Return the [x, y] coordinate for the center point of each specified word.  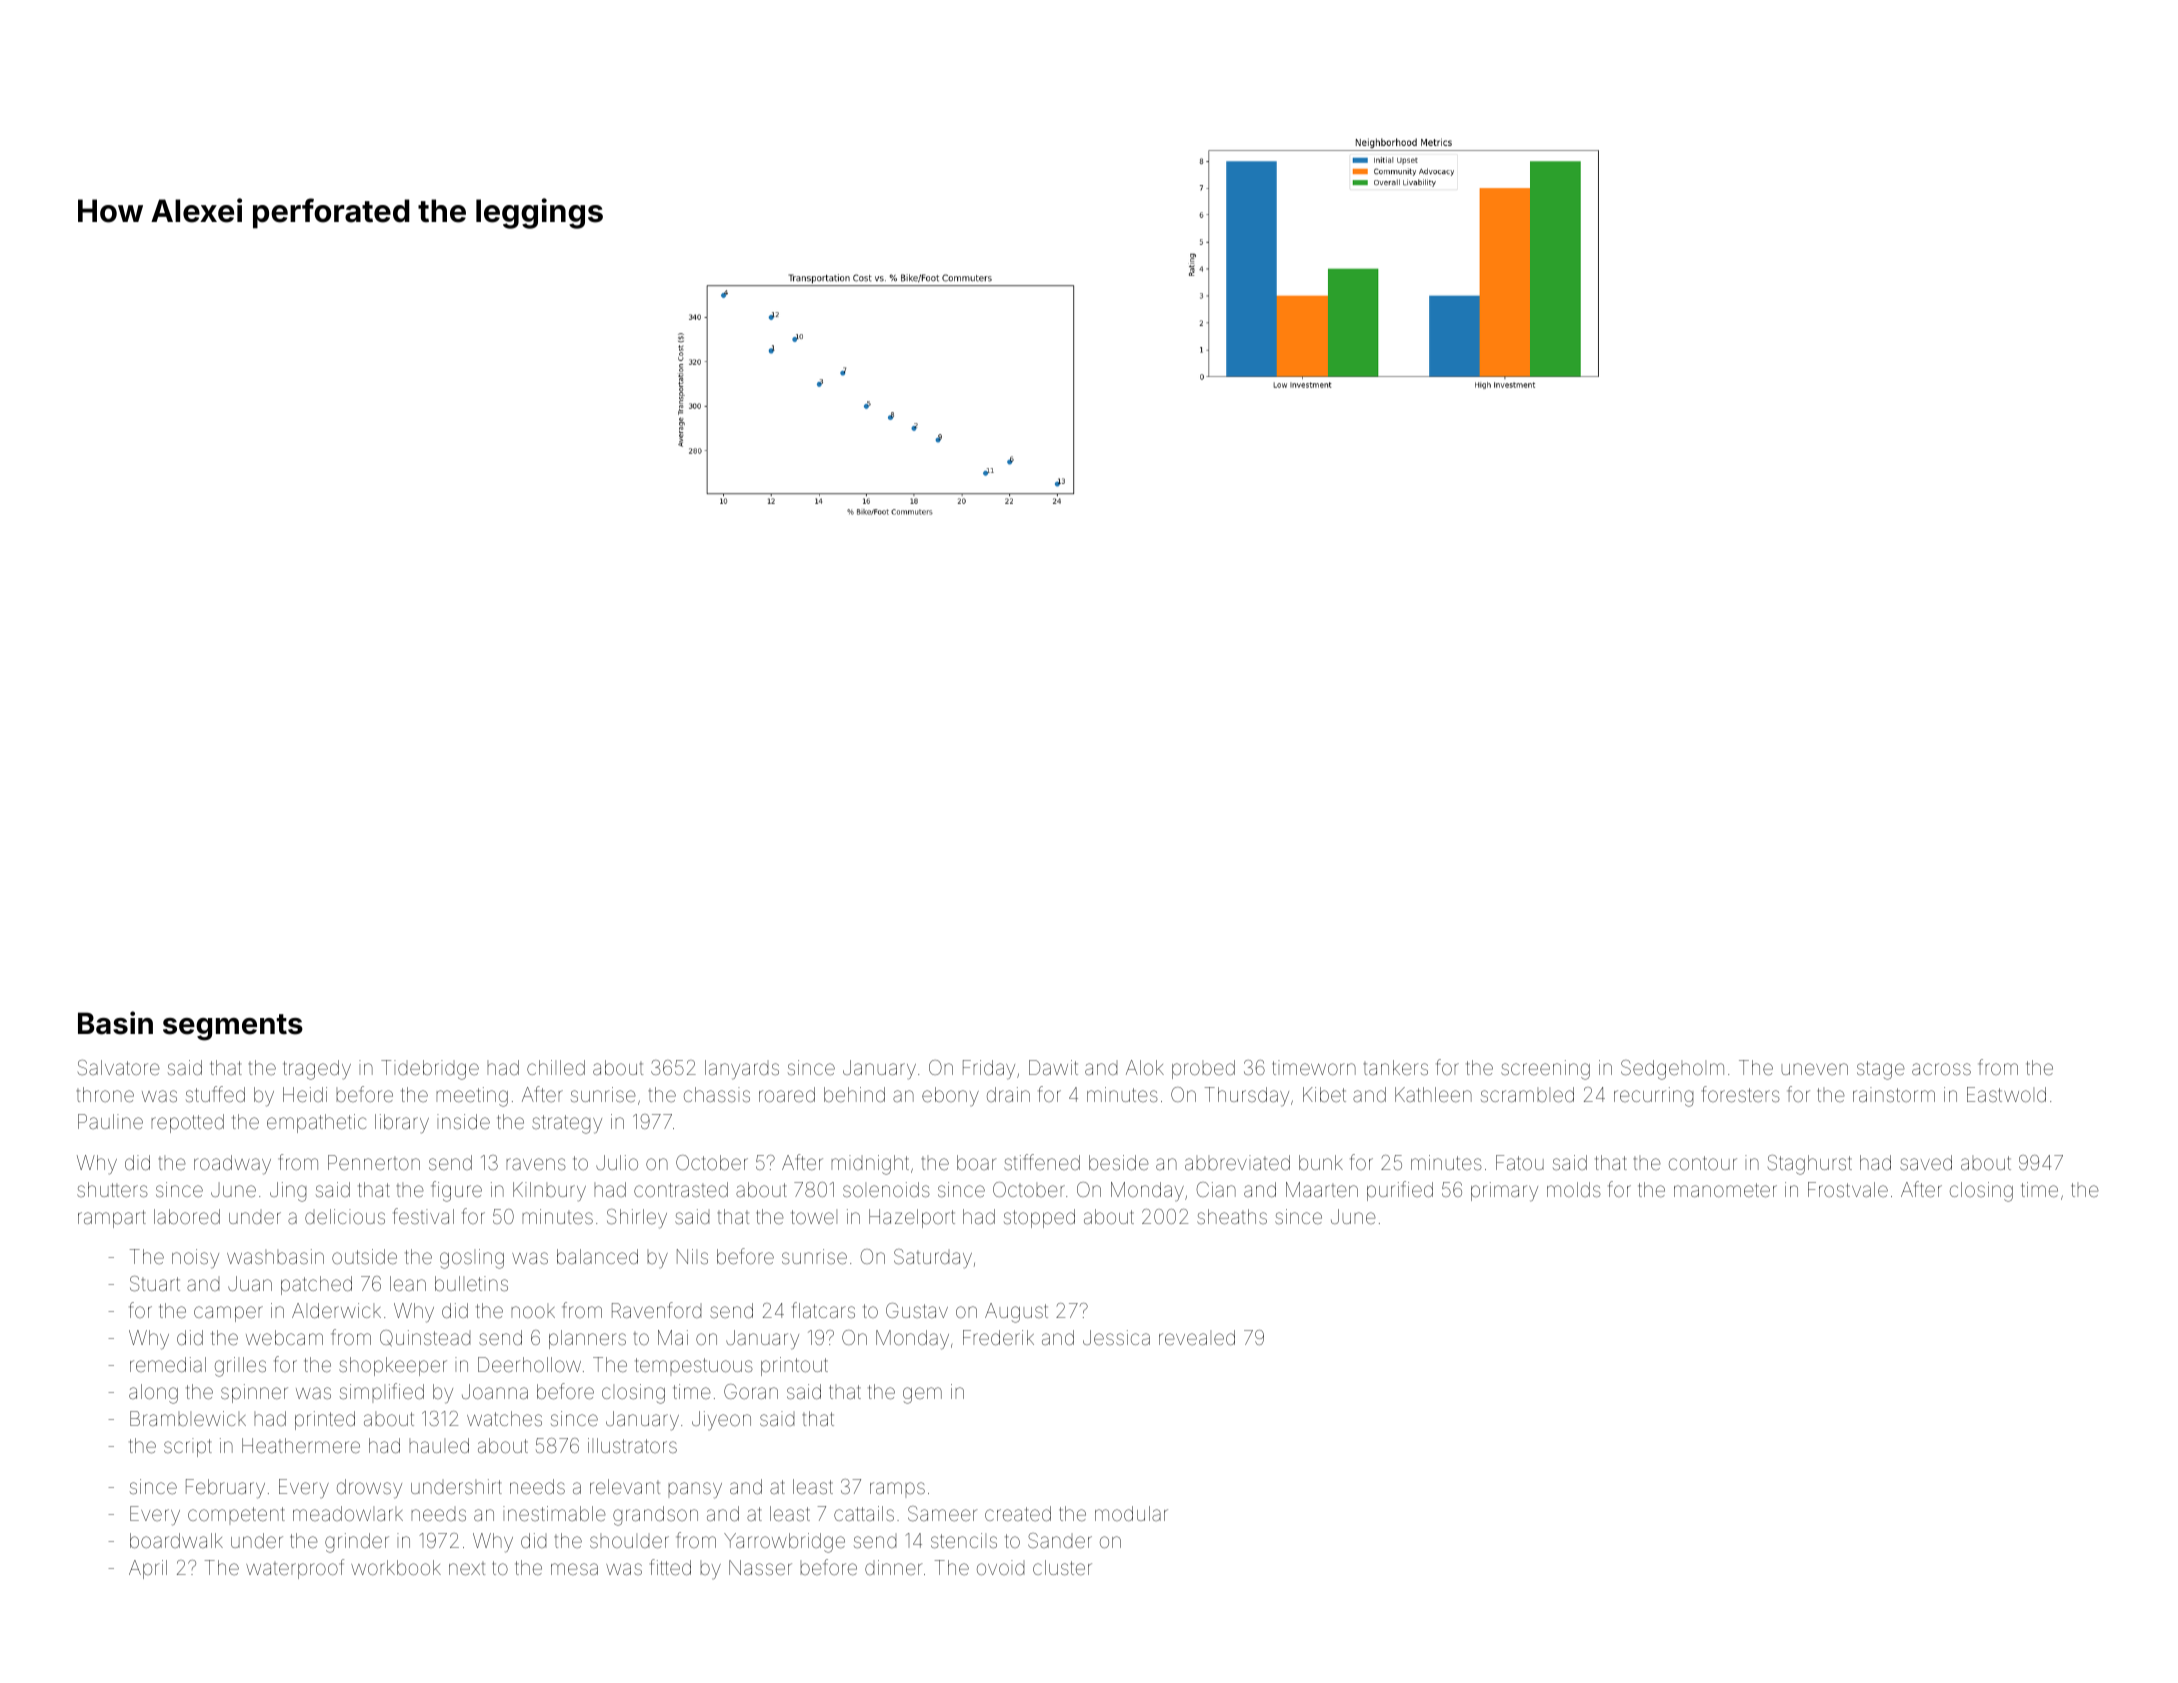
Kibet [1324, 1094]
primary [1504, 1191]
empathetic [316, 1123]
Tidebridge [430, 1070]
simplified [382, 1393]
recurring [1653, 1097]
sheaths [1232, 1216]
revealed [1197, 1337]
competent [236, 1516]
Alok [1145, 1067]
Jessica [1116, 1337]
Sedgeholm [1672, 1070]
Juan [250, 1283]
